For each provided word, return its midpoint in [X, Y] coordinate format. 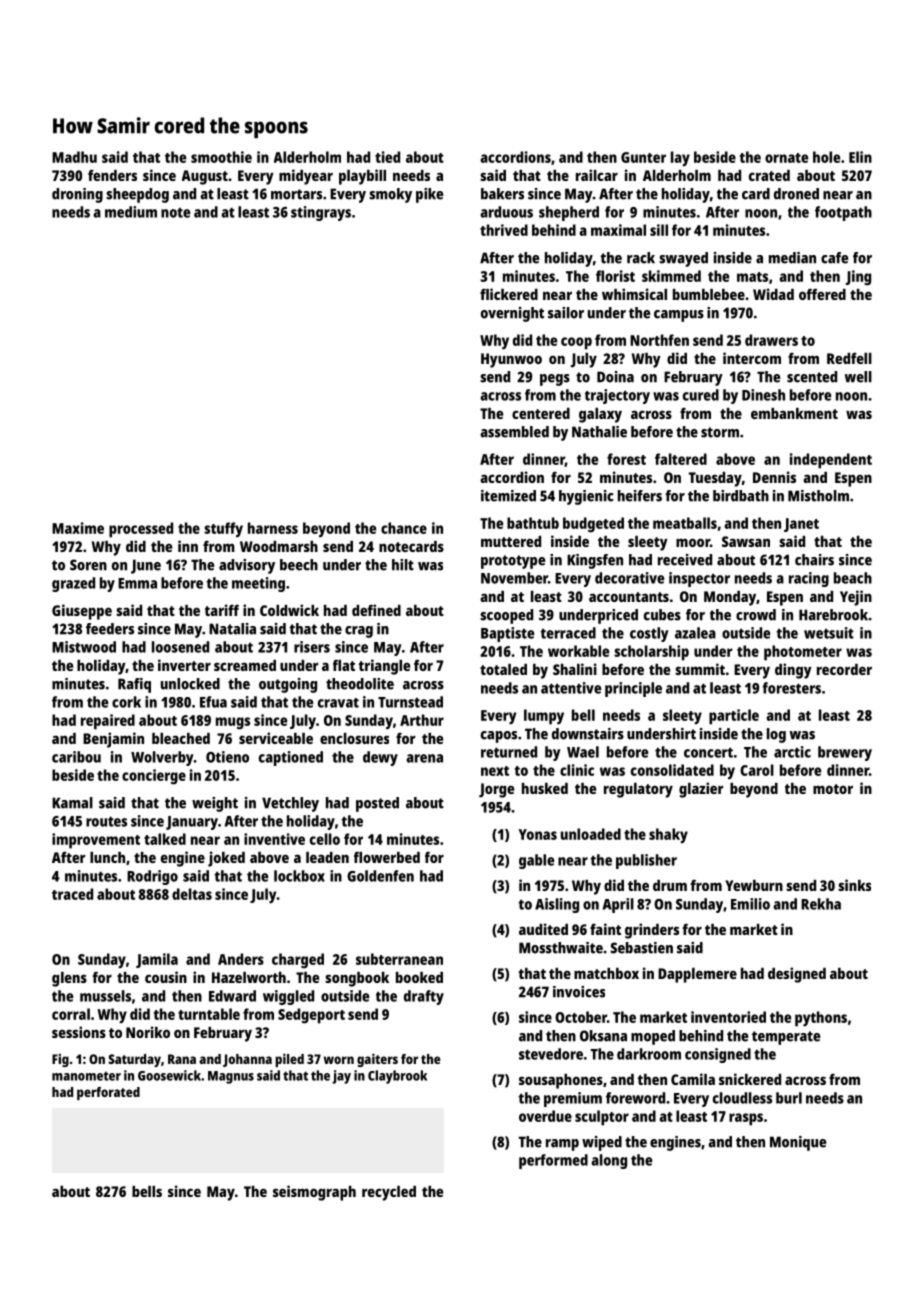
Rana [182, 1059]
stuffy [223, 530]
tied [387, 157]
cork [126, 702]
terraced [568, 633]
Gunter [643, 157]
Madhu [74, 157]
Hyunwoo [511, 360]
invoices [579, 992]
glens [69, 979]
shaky [668, 836]
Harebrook [833, 615]
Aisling [557, 905]
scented [812, 377]
